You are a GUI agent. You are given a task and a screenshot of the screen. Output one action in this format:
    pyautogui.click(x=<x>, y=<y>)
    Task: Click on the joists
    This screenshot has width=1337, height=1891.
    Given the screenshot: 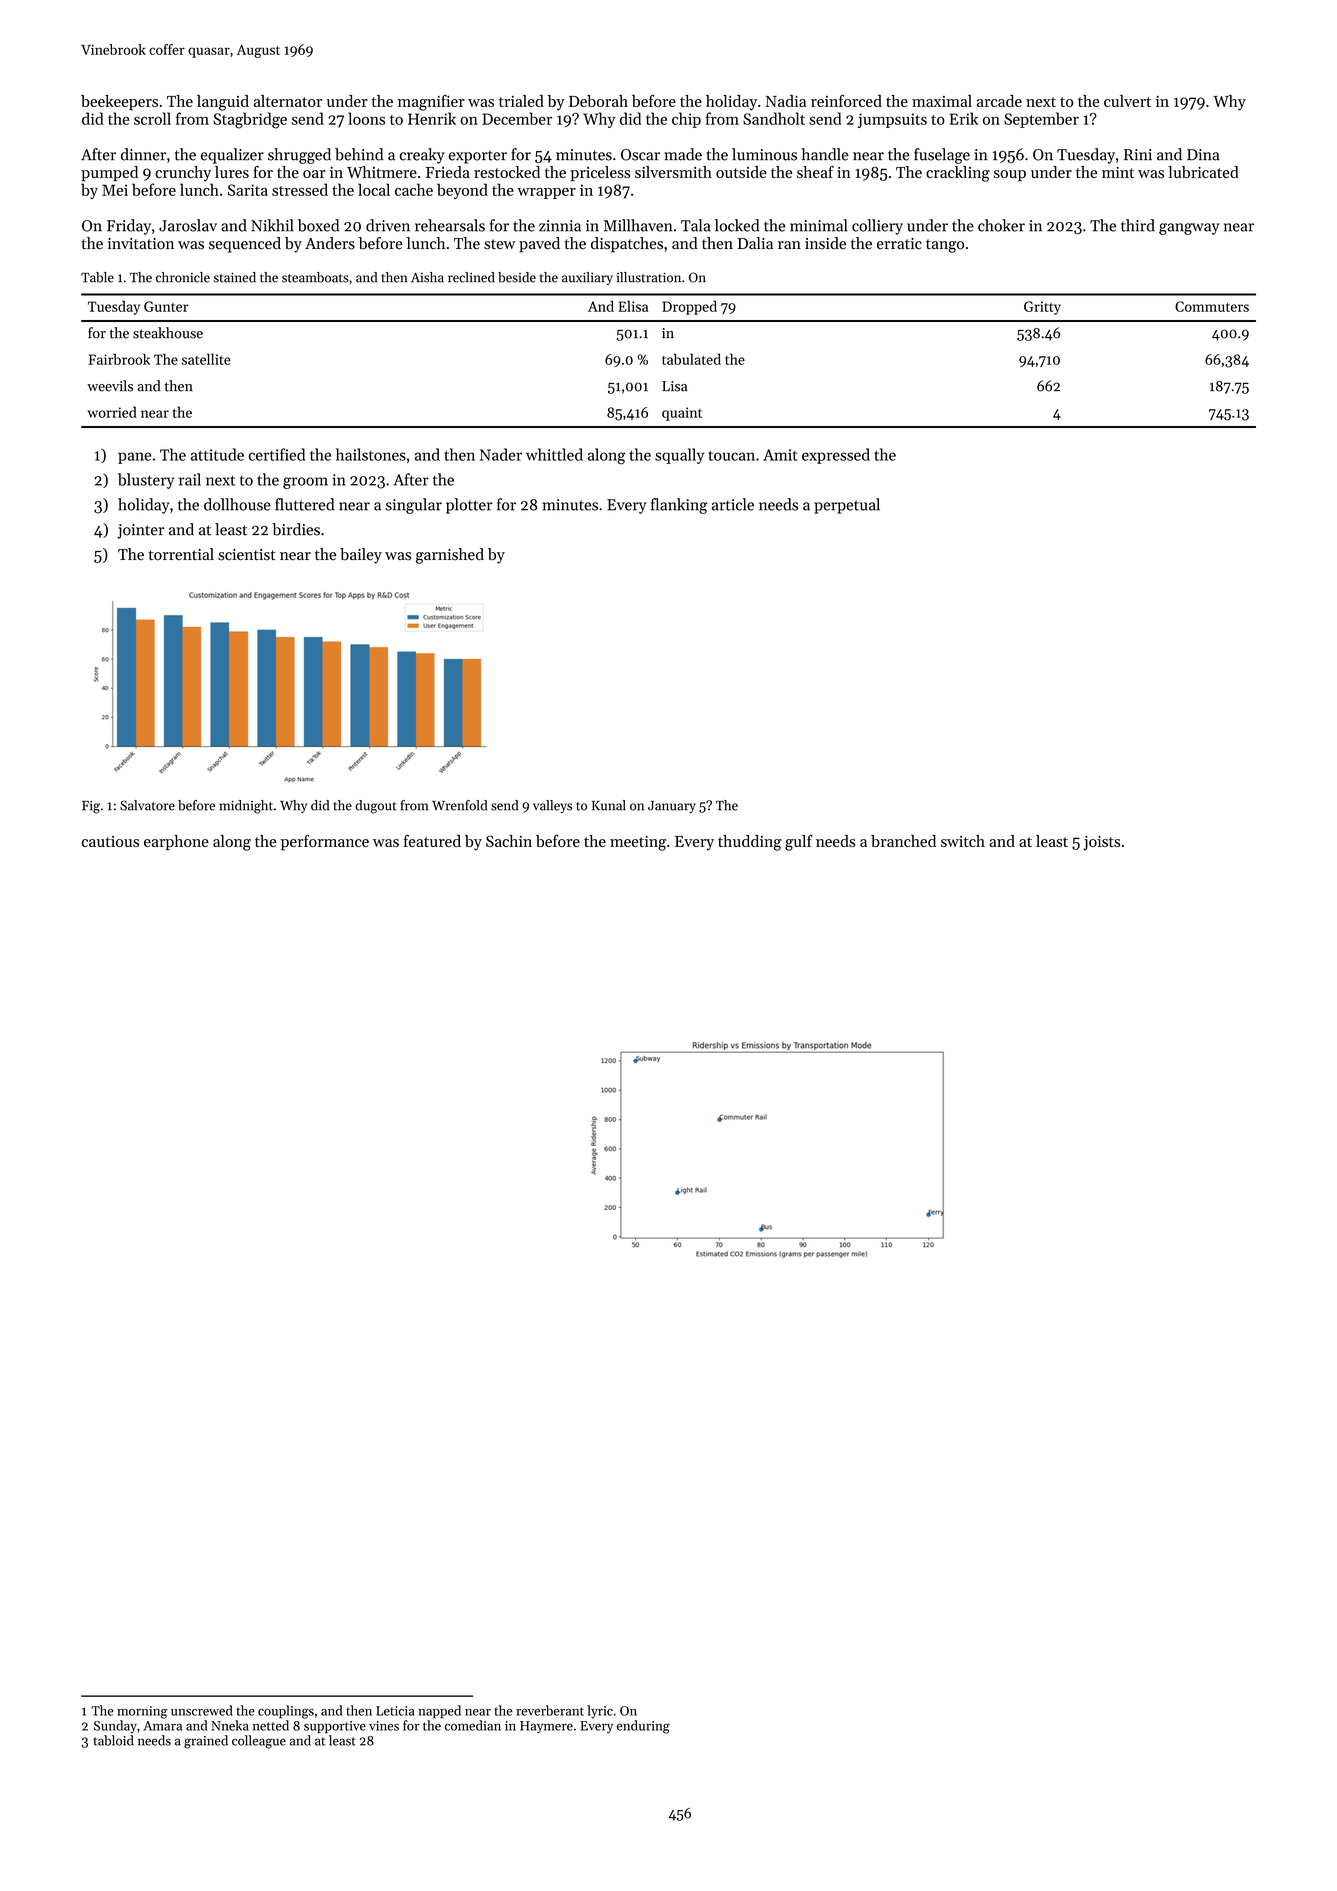 What is the action you would take?
    pyautogui.click(x=1102, y=843)
